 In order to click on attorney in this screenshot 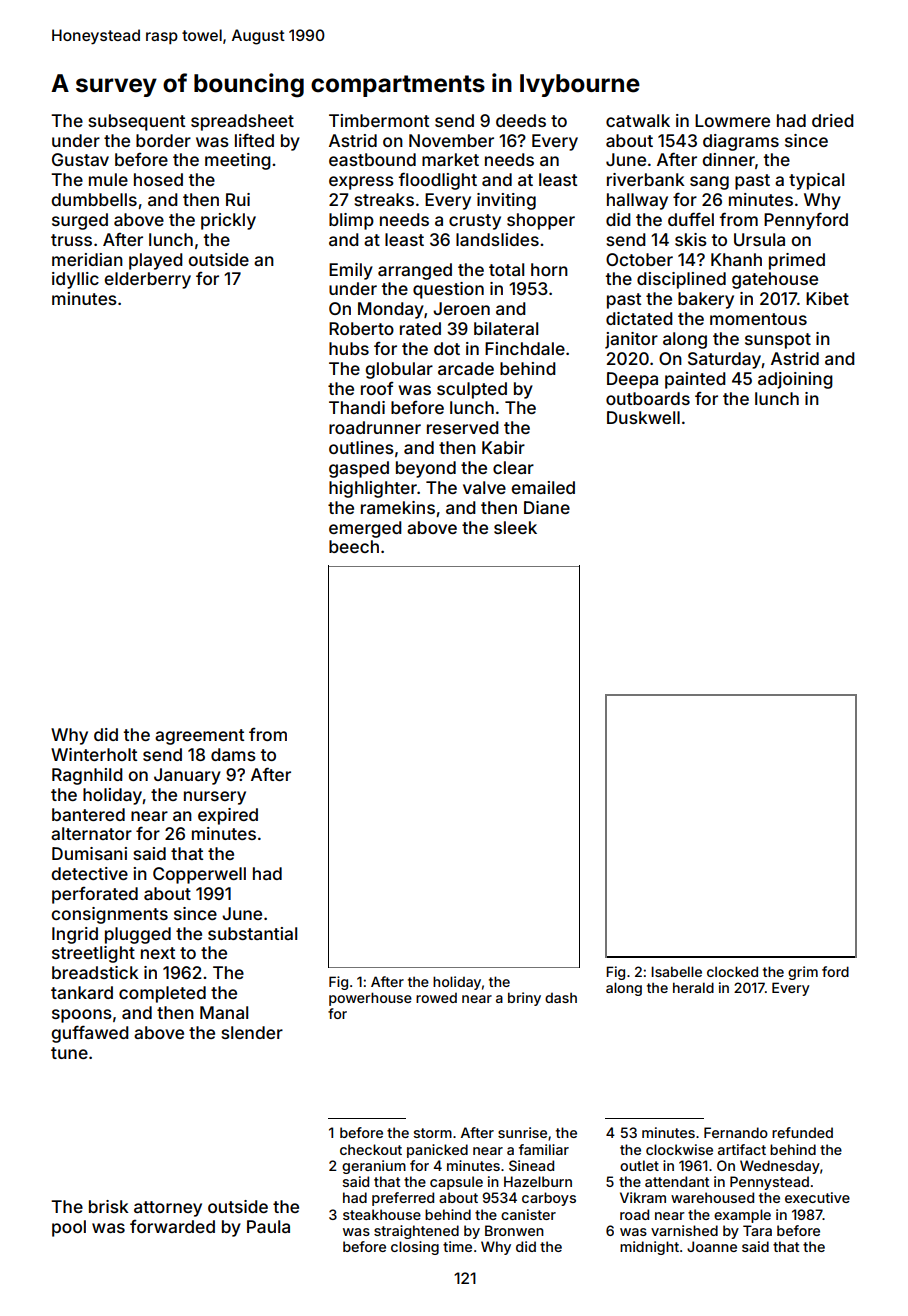, I will do `click(168, 1209)`.
